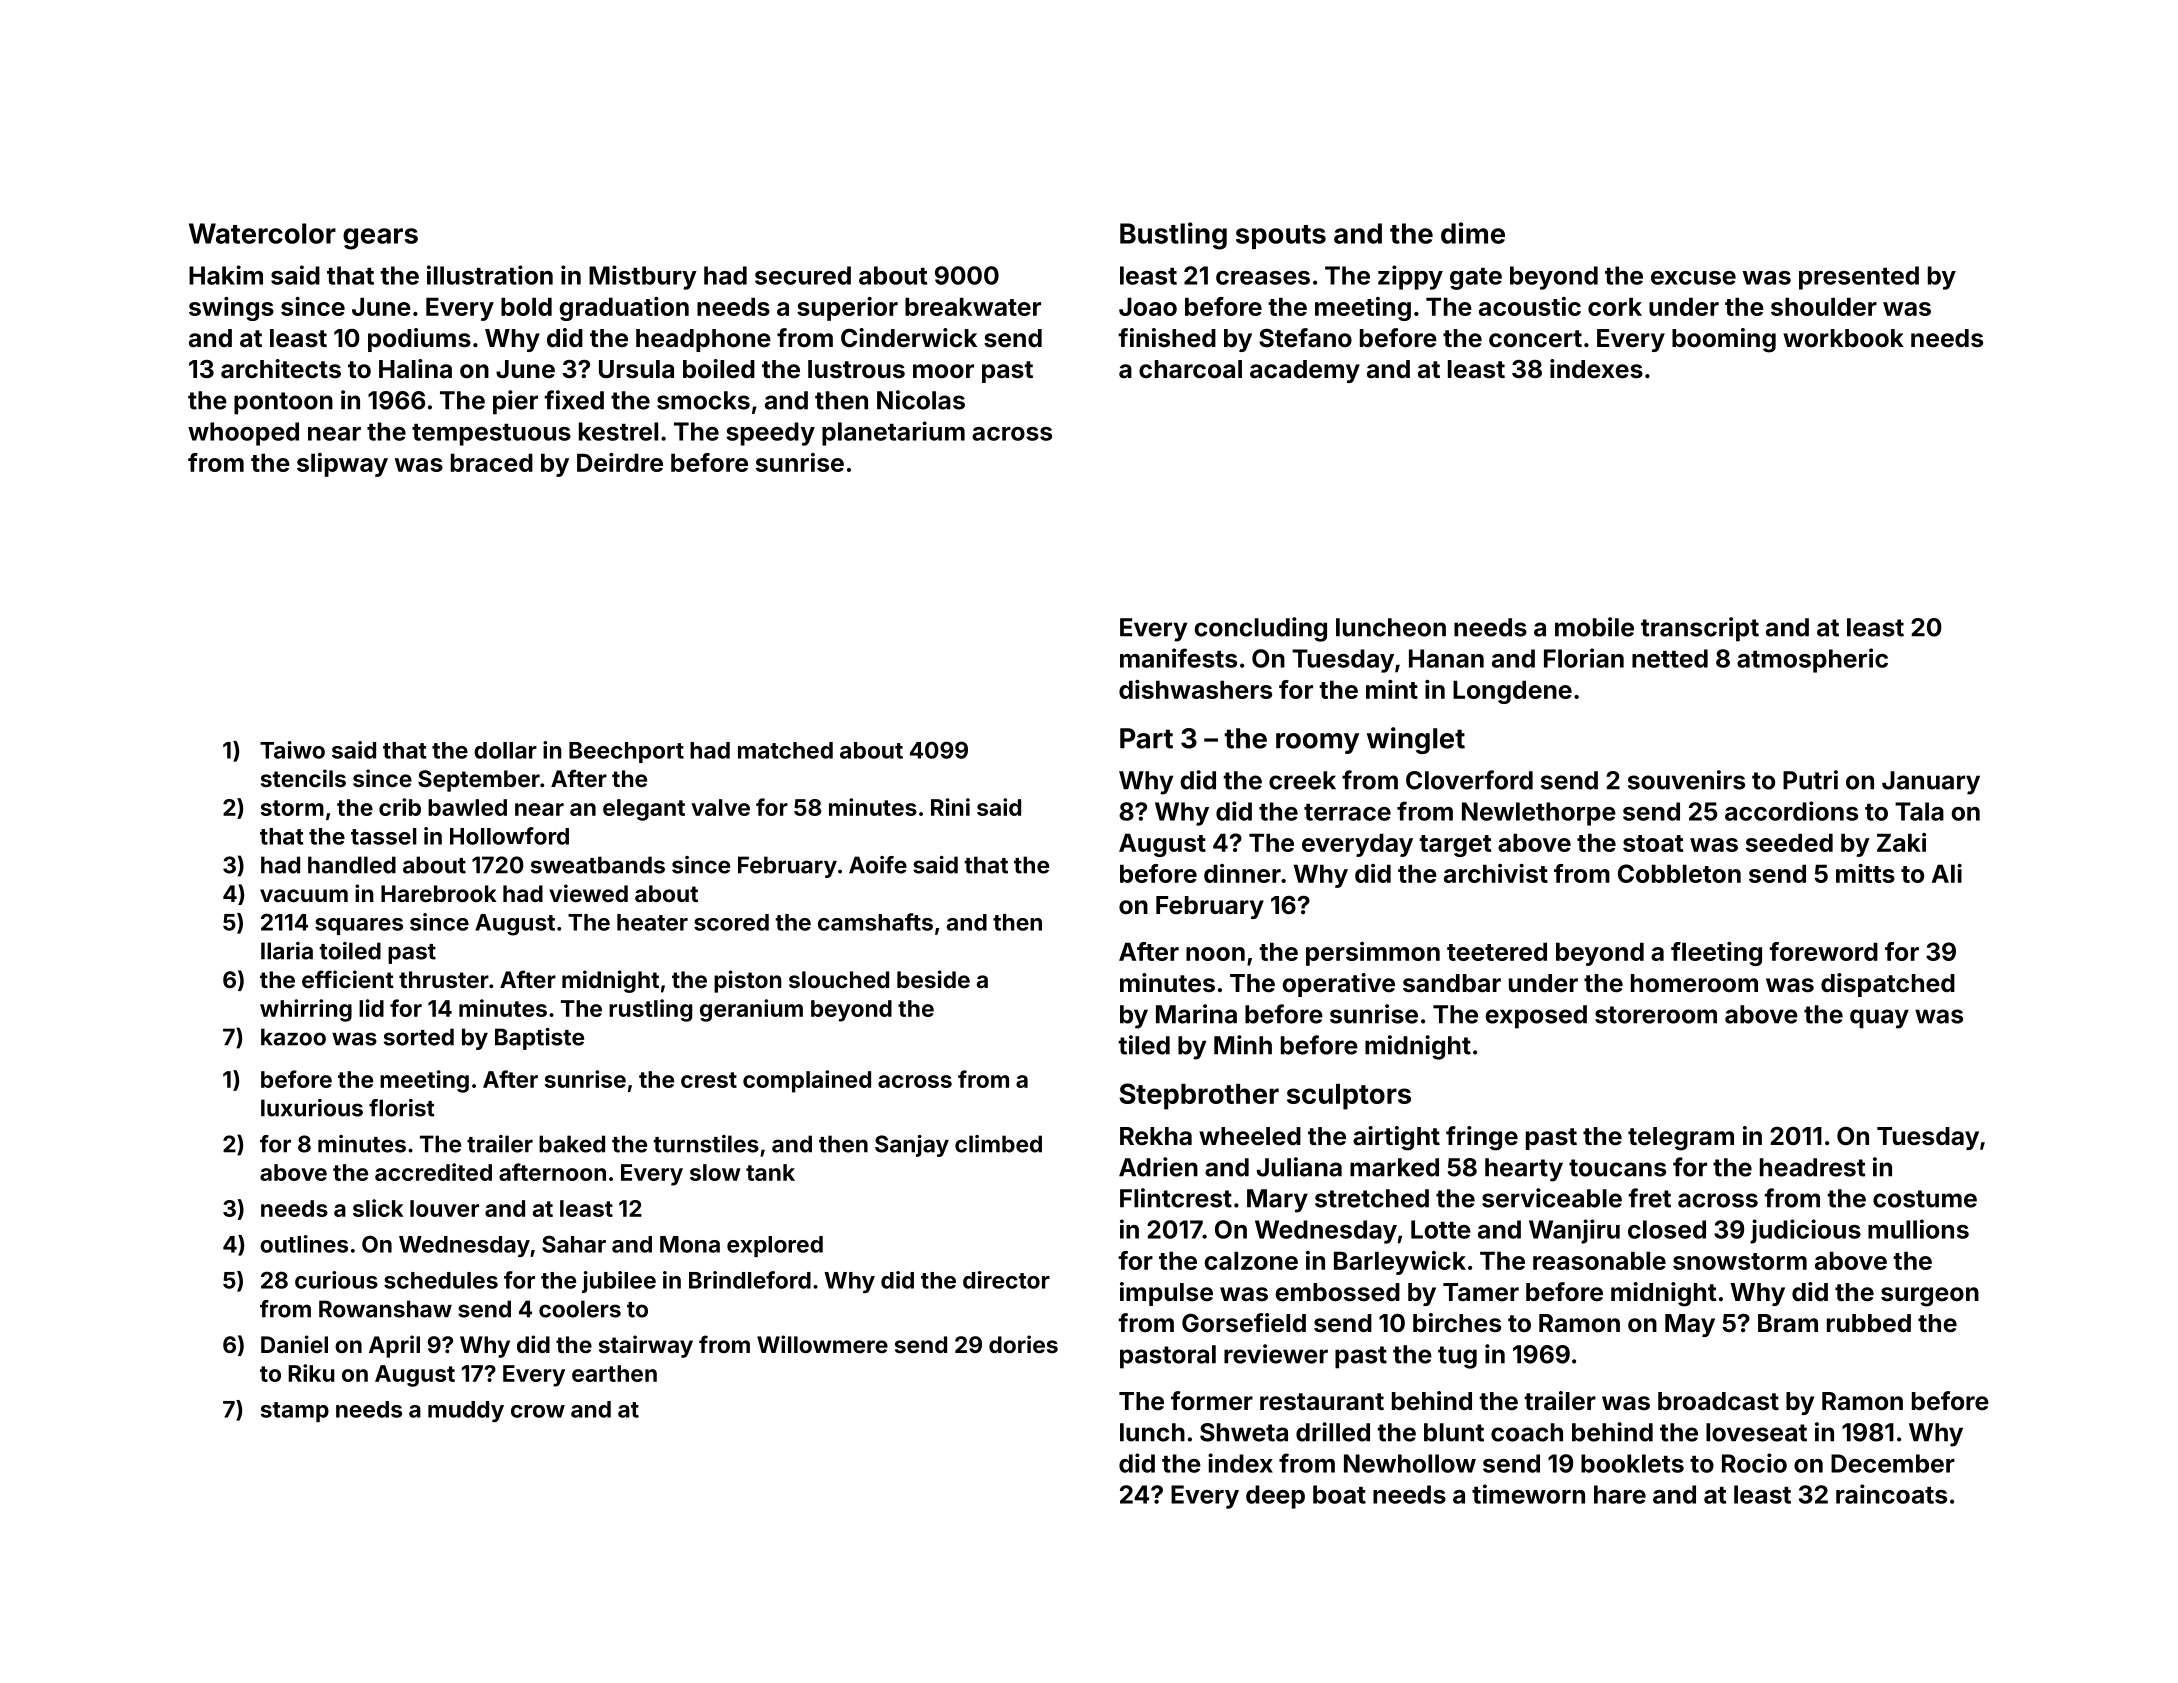 Image resolution: width=2178 pixels, height=1683 pixels. I want to click on dispatched, so click(1888, 985).
